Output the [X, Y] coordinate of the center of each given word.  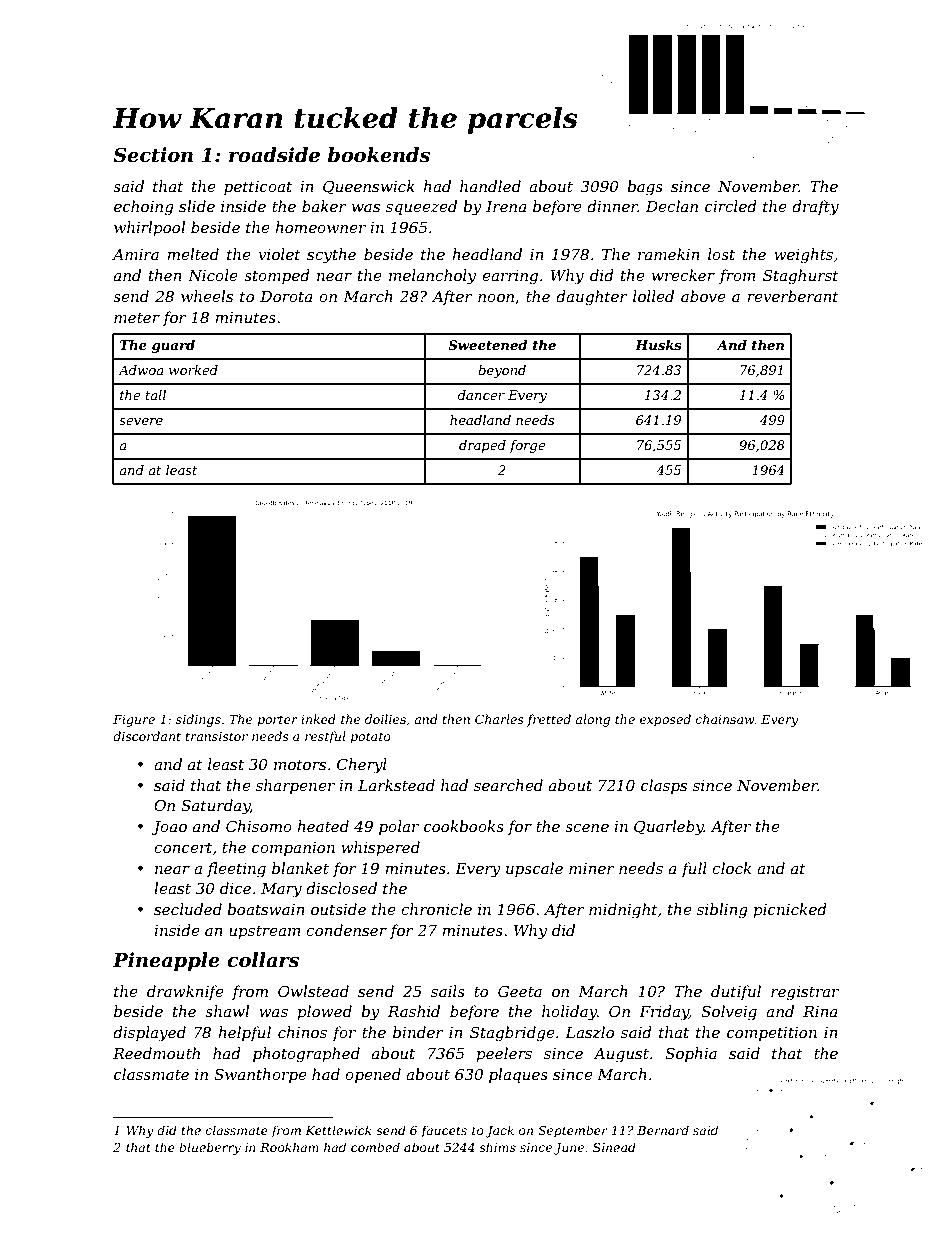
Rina [820, 1011]
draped [482, 446]
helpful [244, 1033]
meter [137, 317]
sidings [198, 720]
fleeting [236, 870]
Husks [658, 345]
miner [592, 868]
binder [418, 1032]
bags [645, 188]
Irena [506, 206]
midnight [623, 911]
